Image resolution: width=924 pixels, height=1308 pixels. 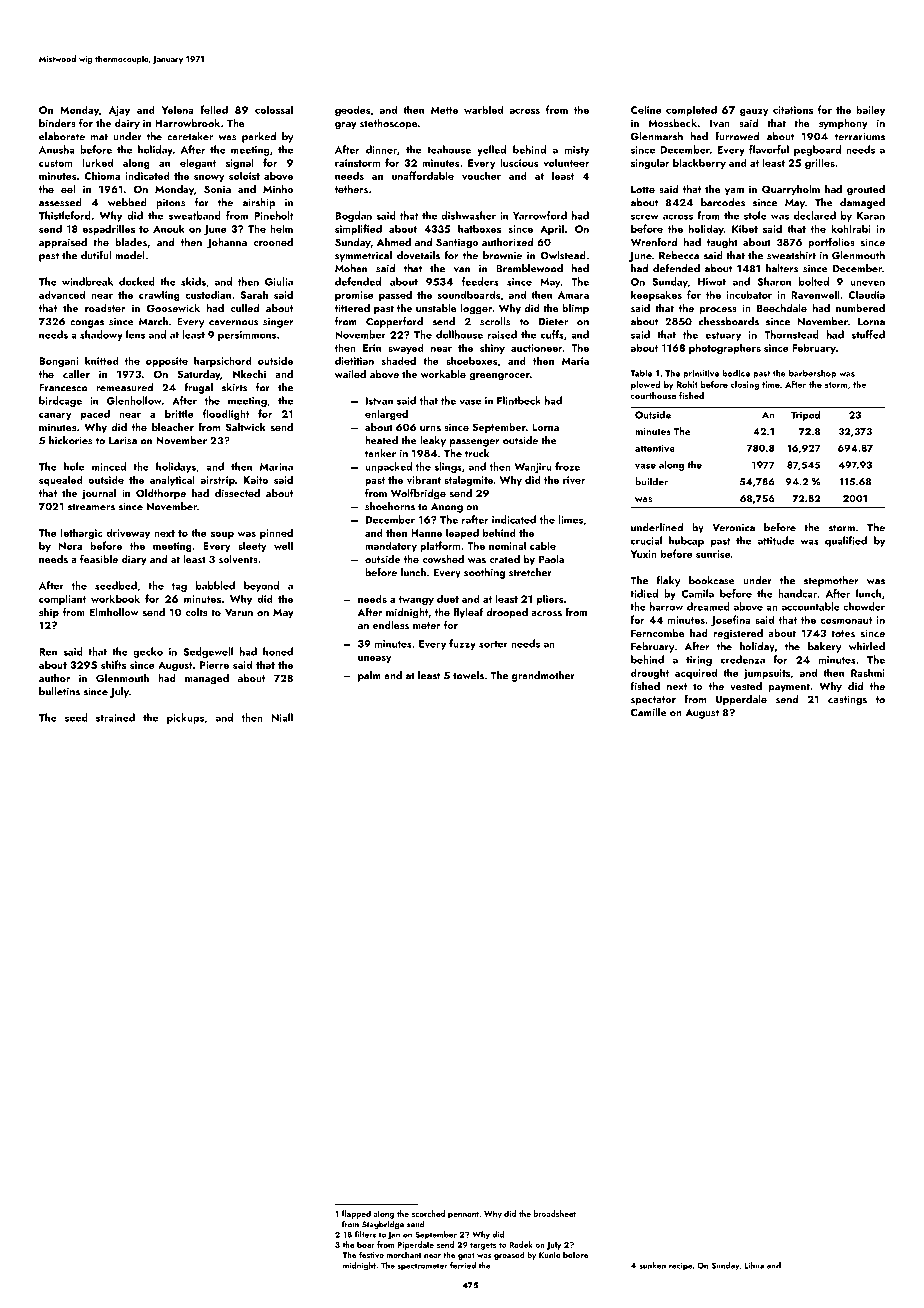 What do you see at coordinates (575, 309) in the screenshot?
I see `blimp` at bounding box center [575, 309].
